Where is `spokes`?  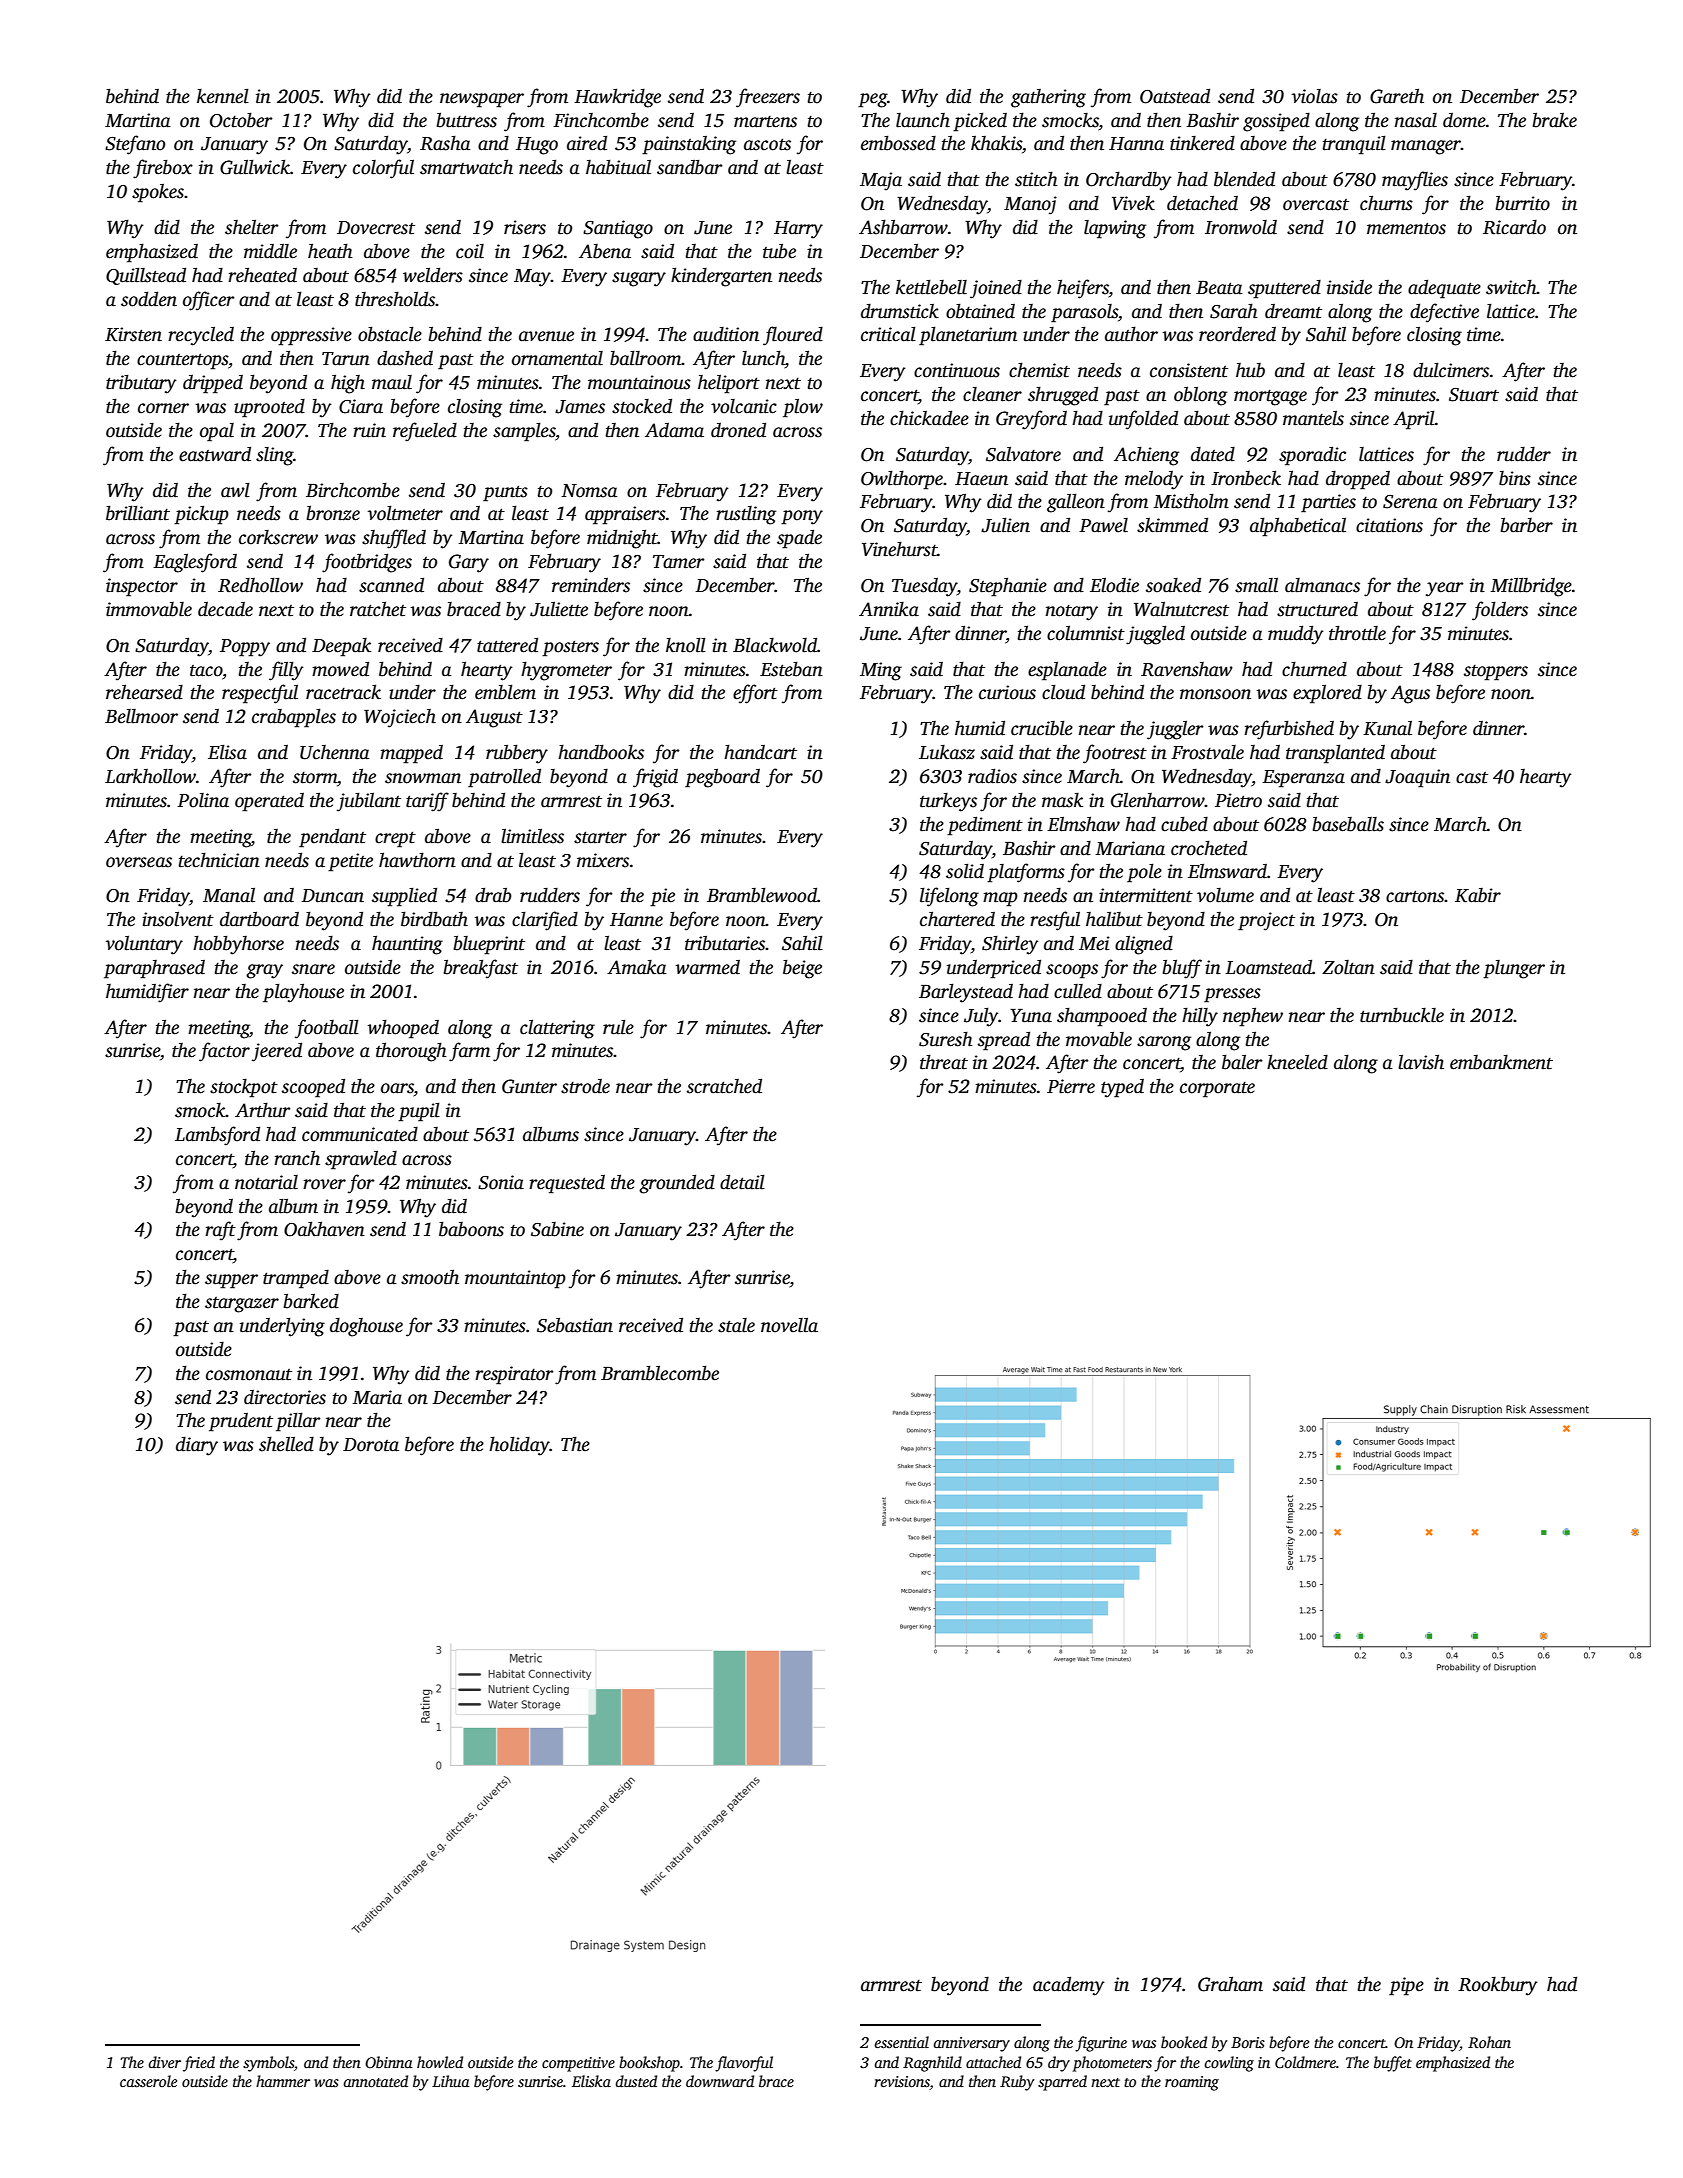
spokes is located at coordinates (158, 193).
